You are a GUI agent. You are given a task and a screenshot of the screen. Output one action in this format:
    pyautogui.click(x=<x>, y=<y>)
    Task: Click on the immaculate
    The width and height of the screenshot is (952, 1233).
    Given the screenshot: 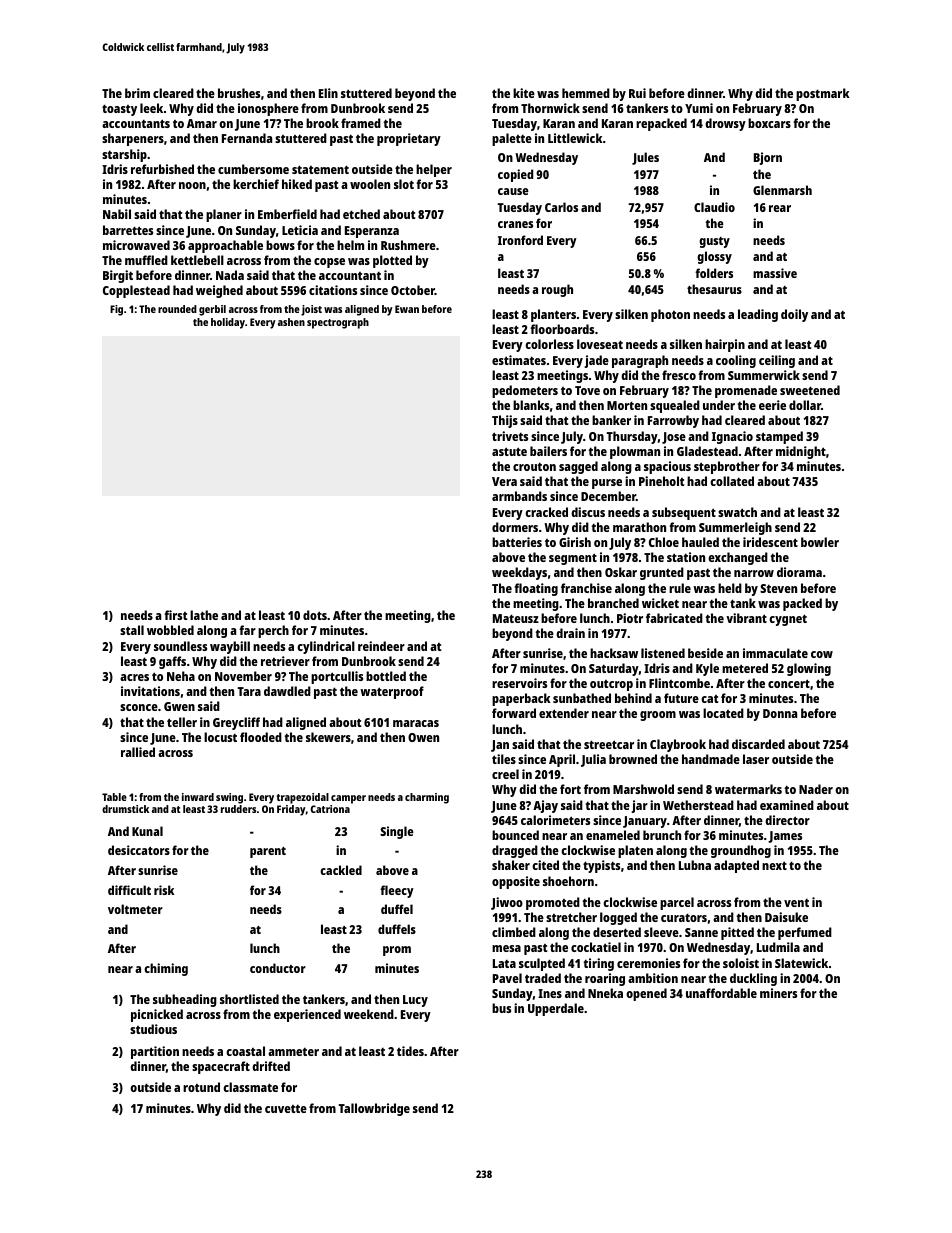 What is the action you would take?
    pyautogui.click(x=775, y=653)
